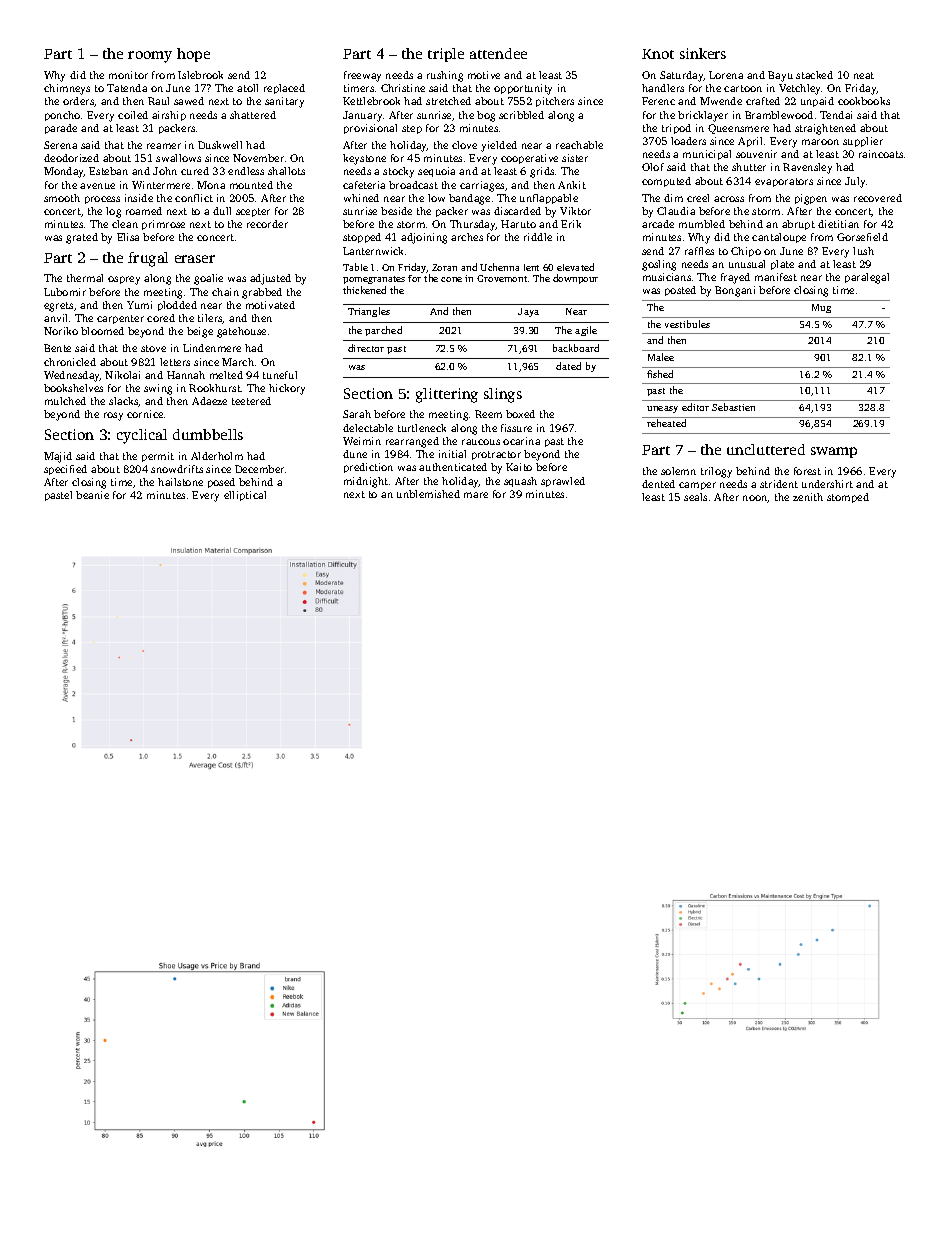 This screenshot has width=952, height=1233. I want to click on scribbled, so click(521, 115).
